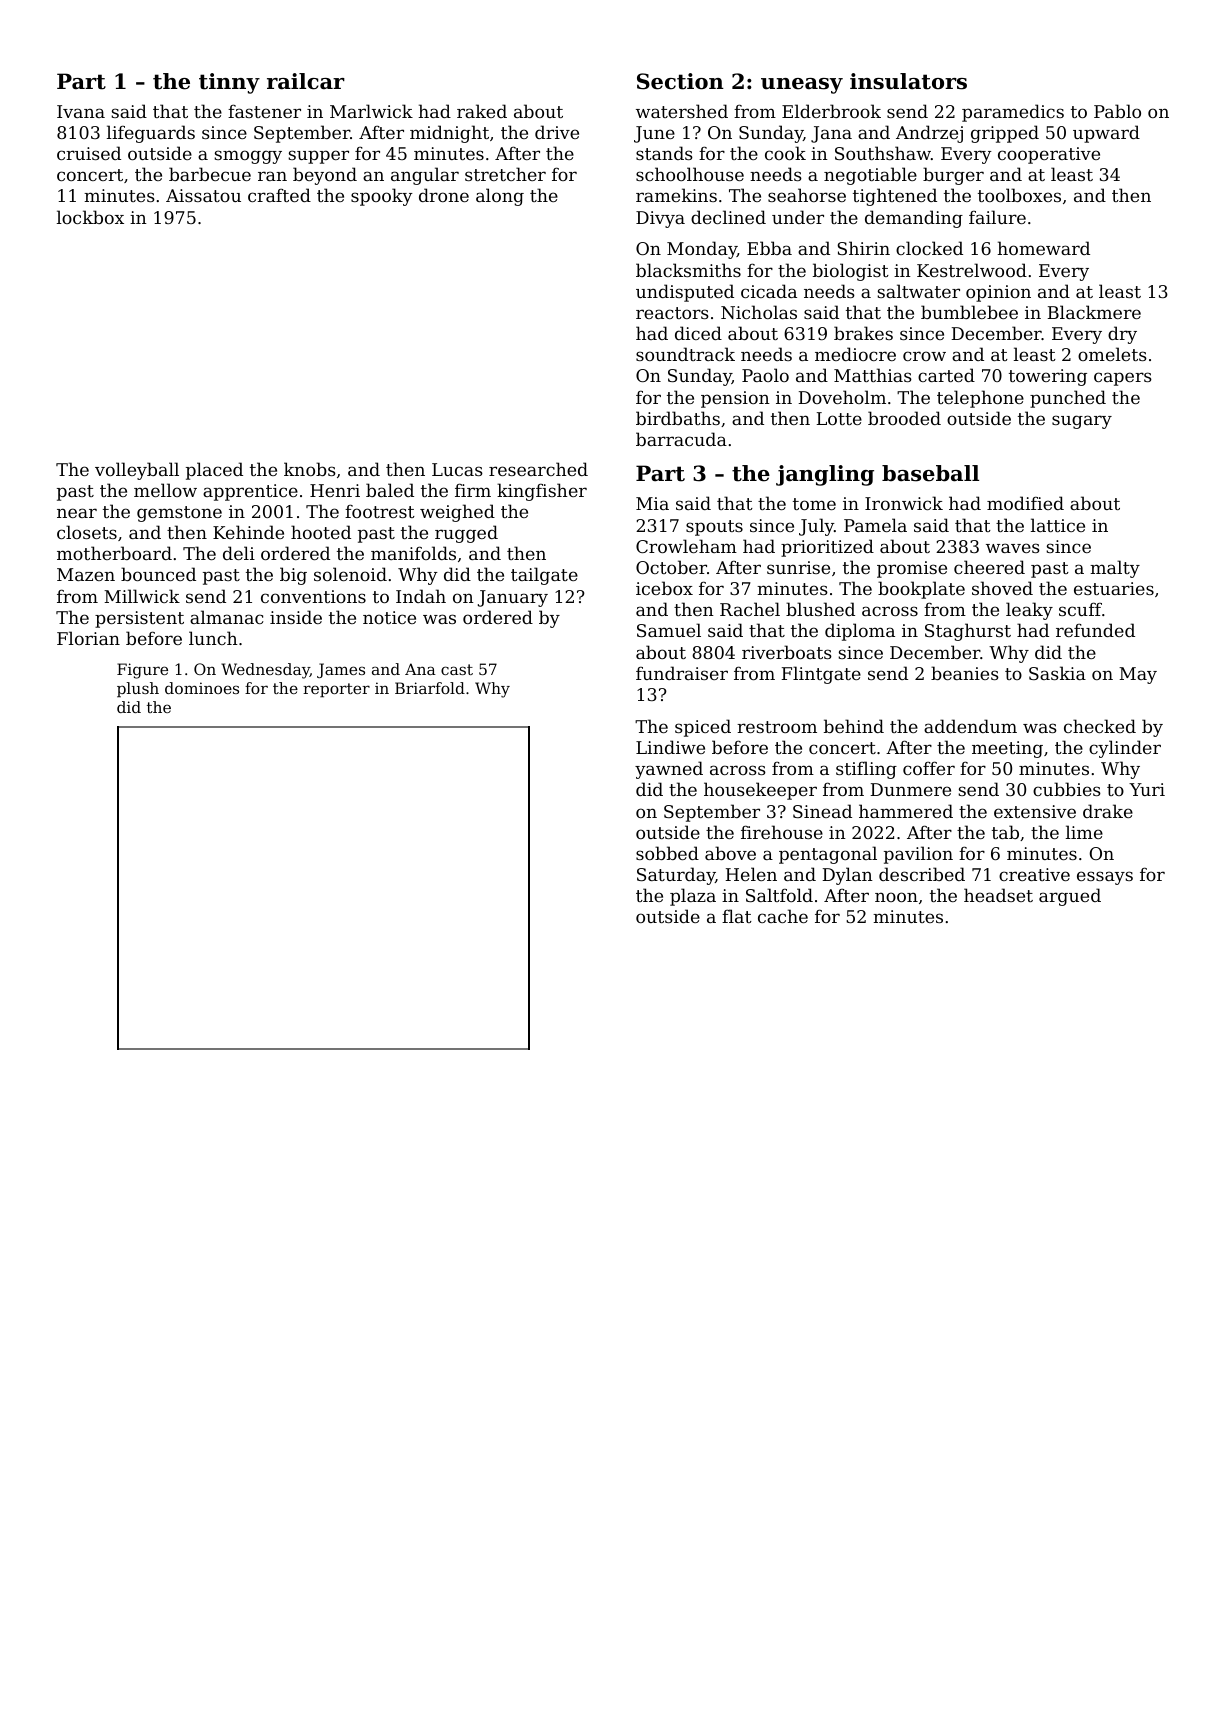 The image size is (1226, 1734). Describe the element at coordinates (765, 375) in the image. I see `Paolo` at that location.
